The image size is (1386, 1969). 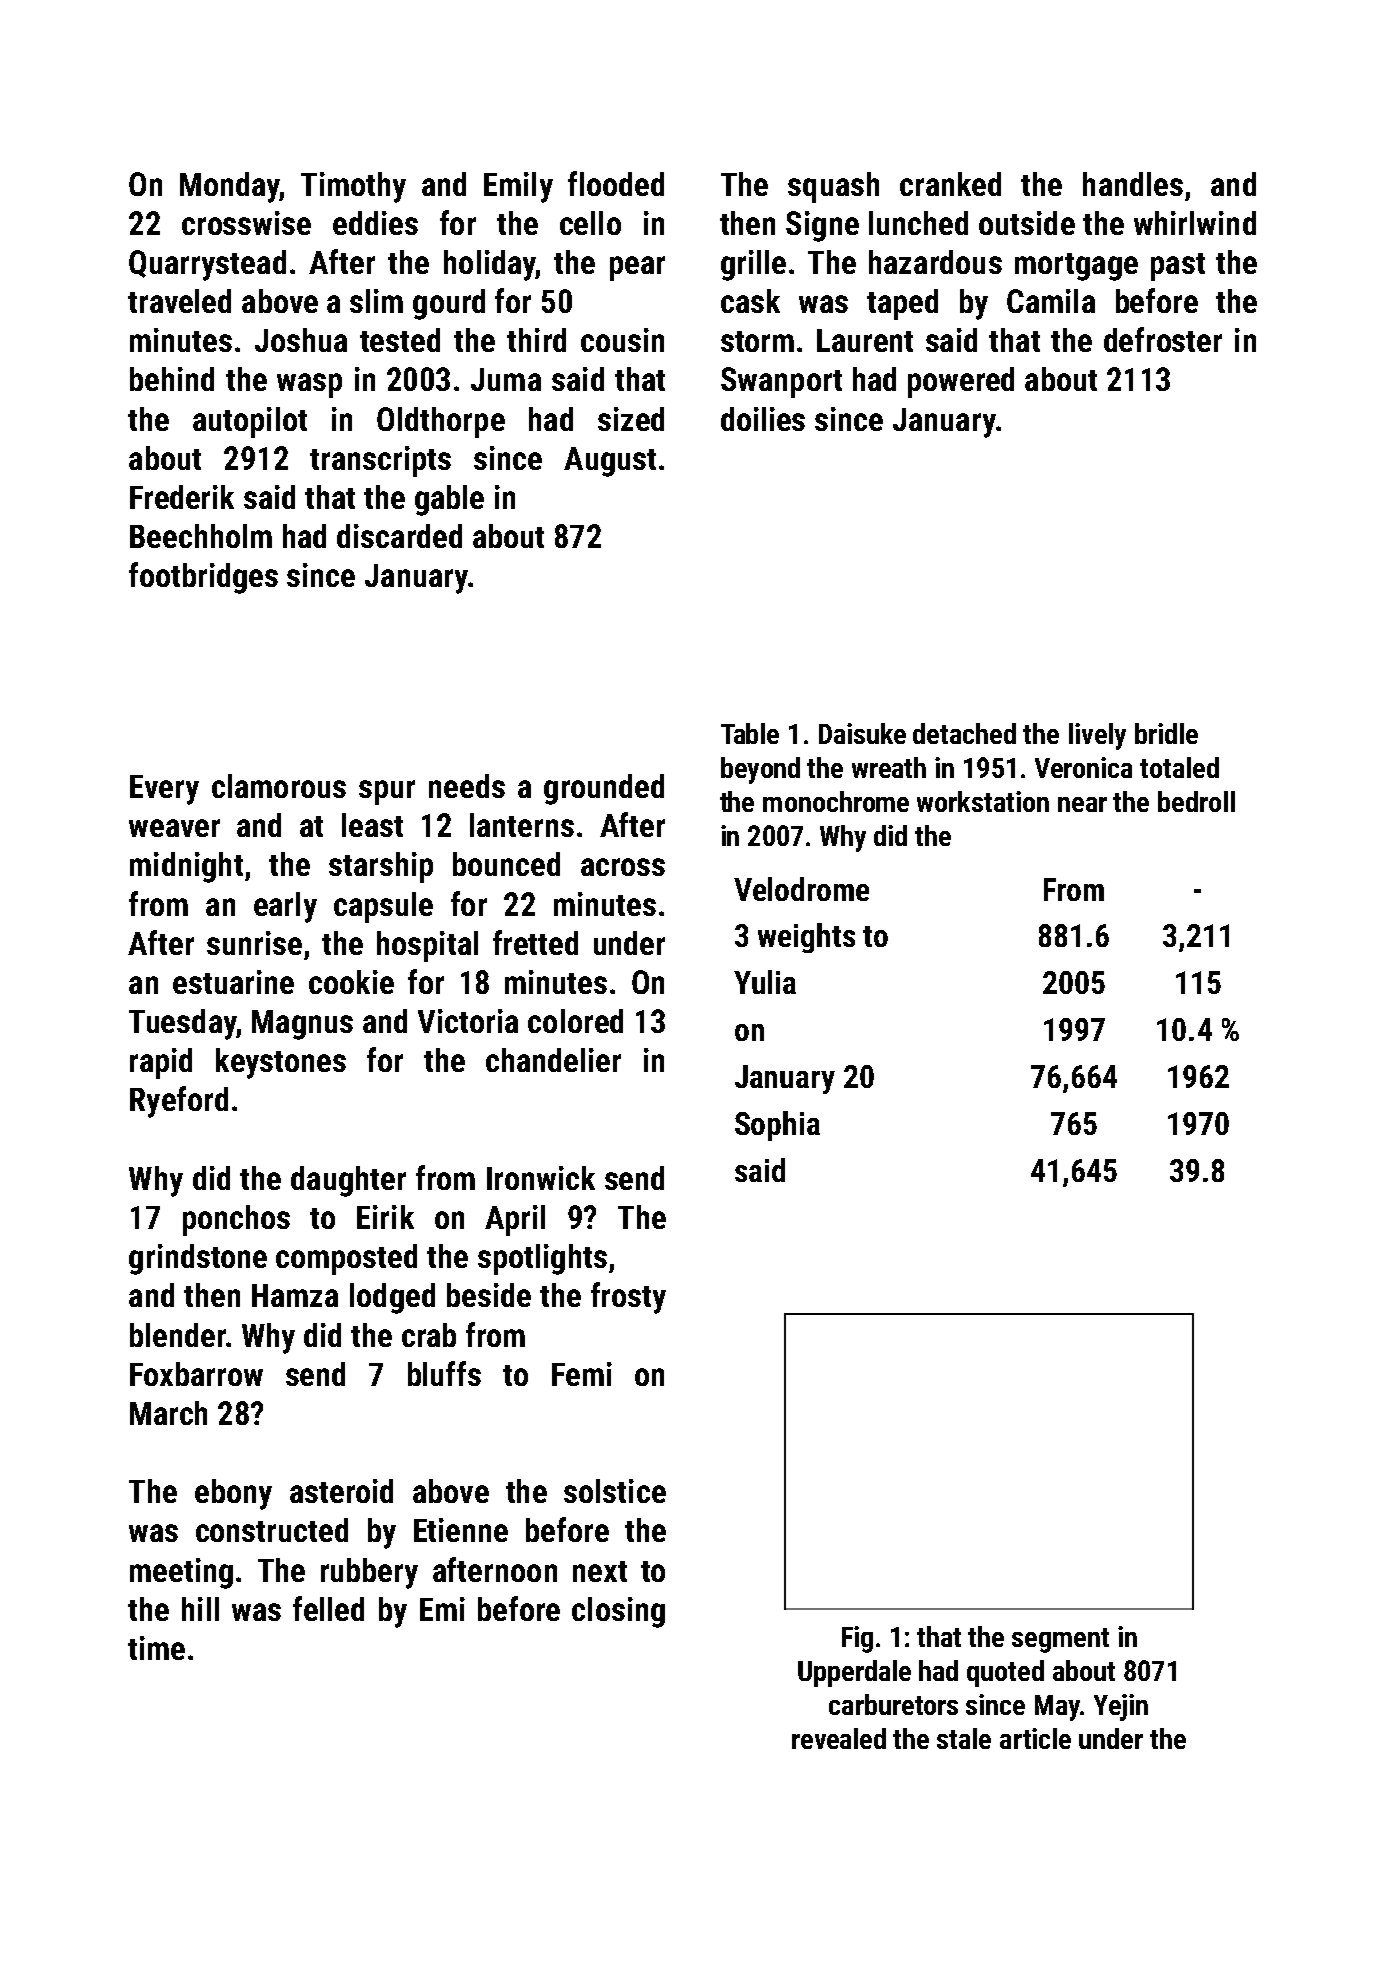 I want to click on slim, so click(x=376, y=301).
